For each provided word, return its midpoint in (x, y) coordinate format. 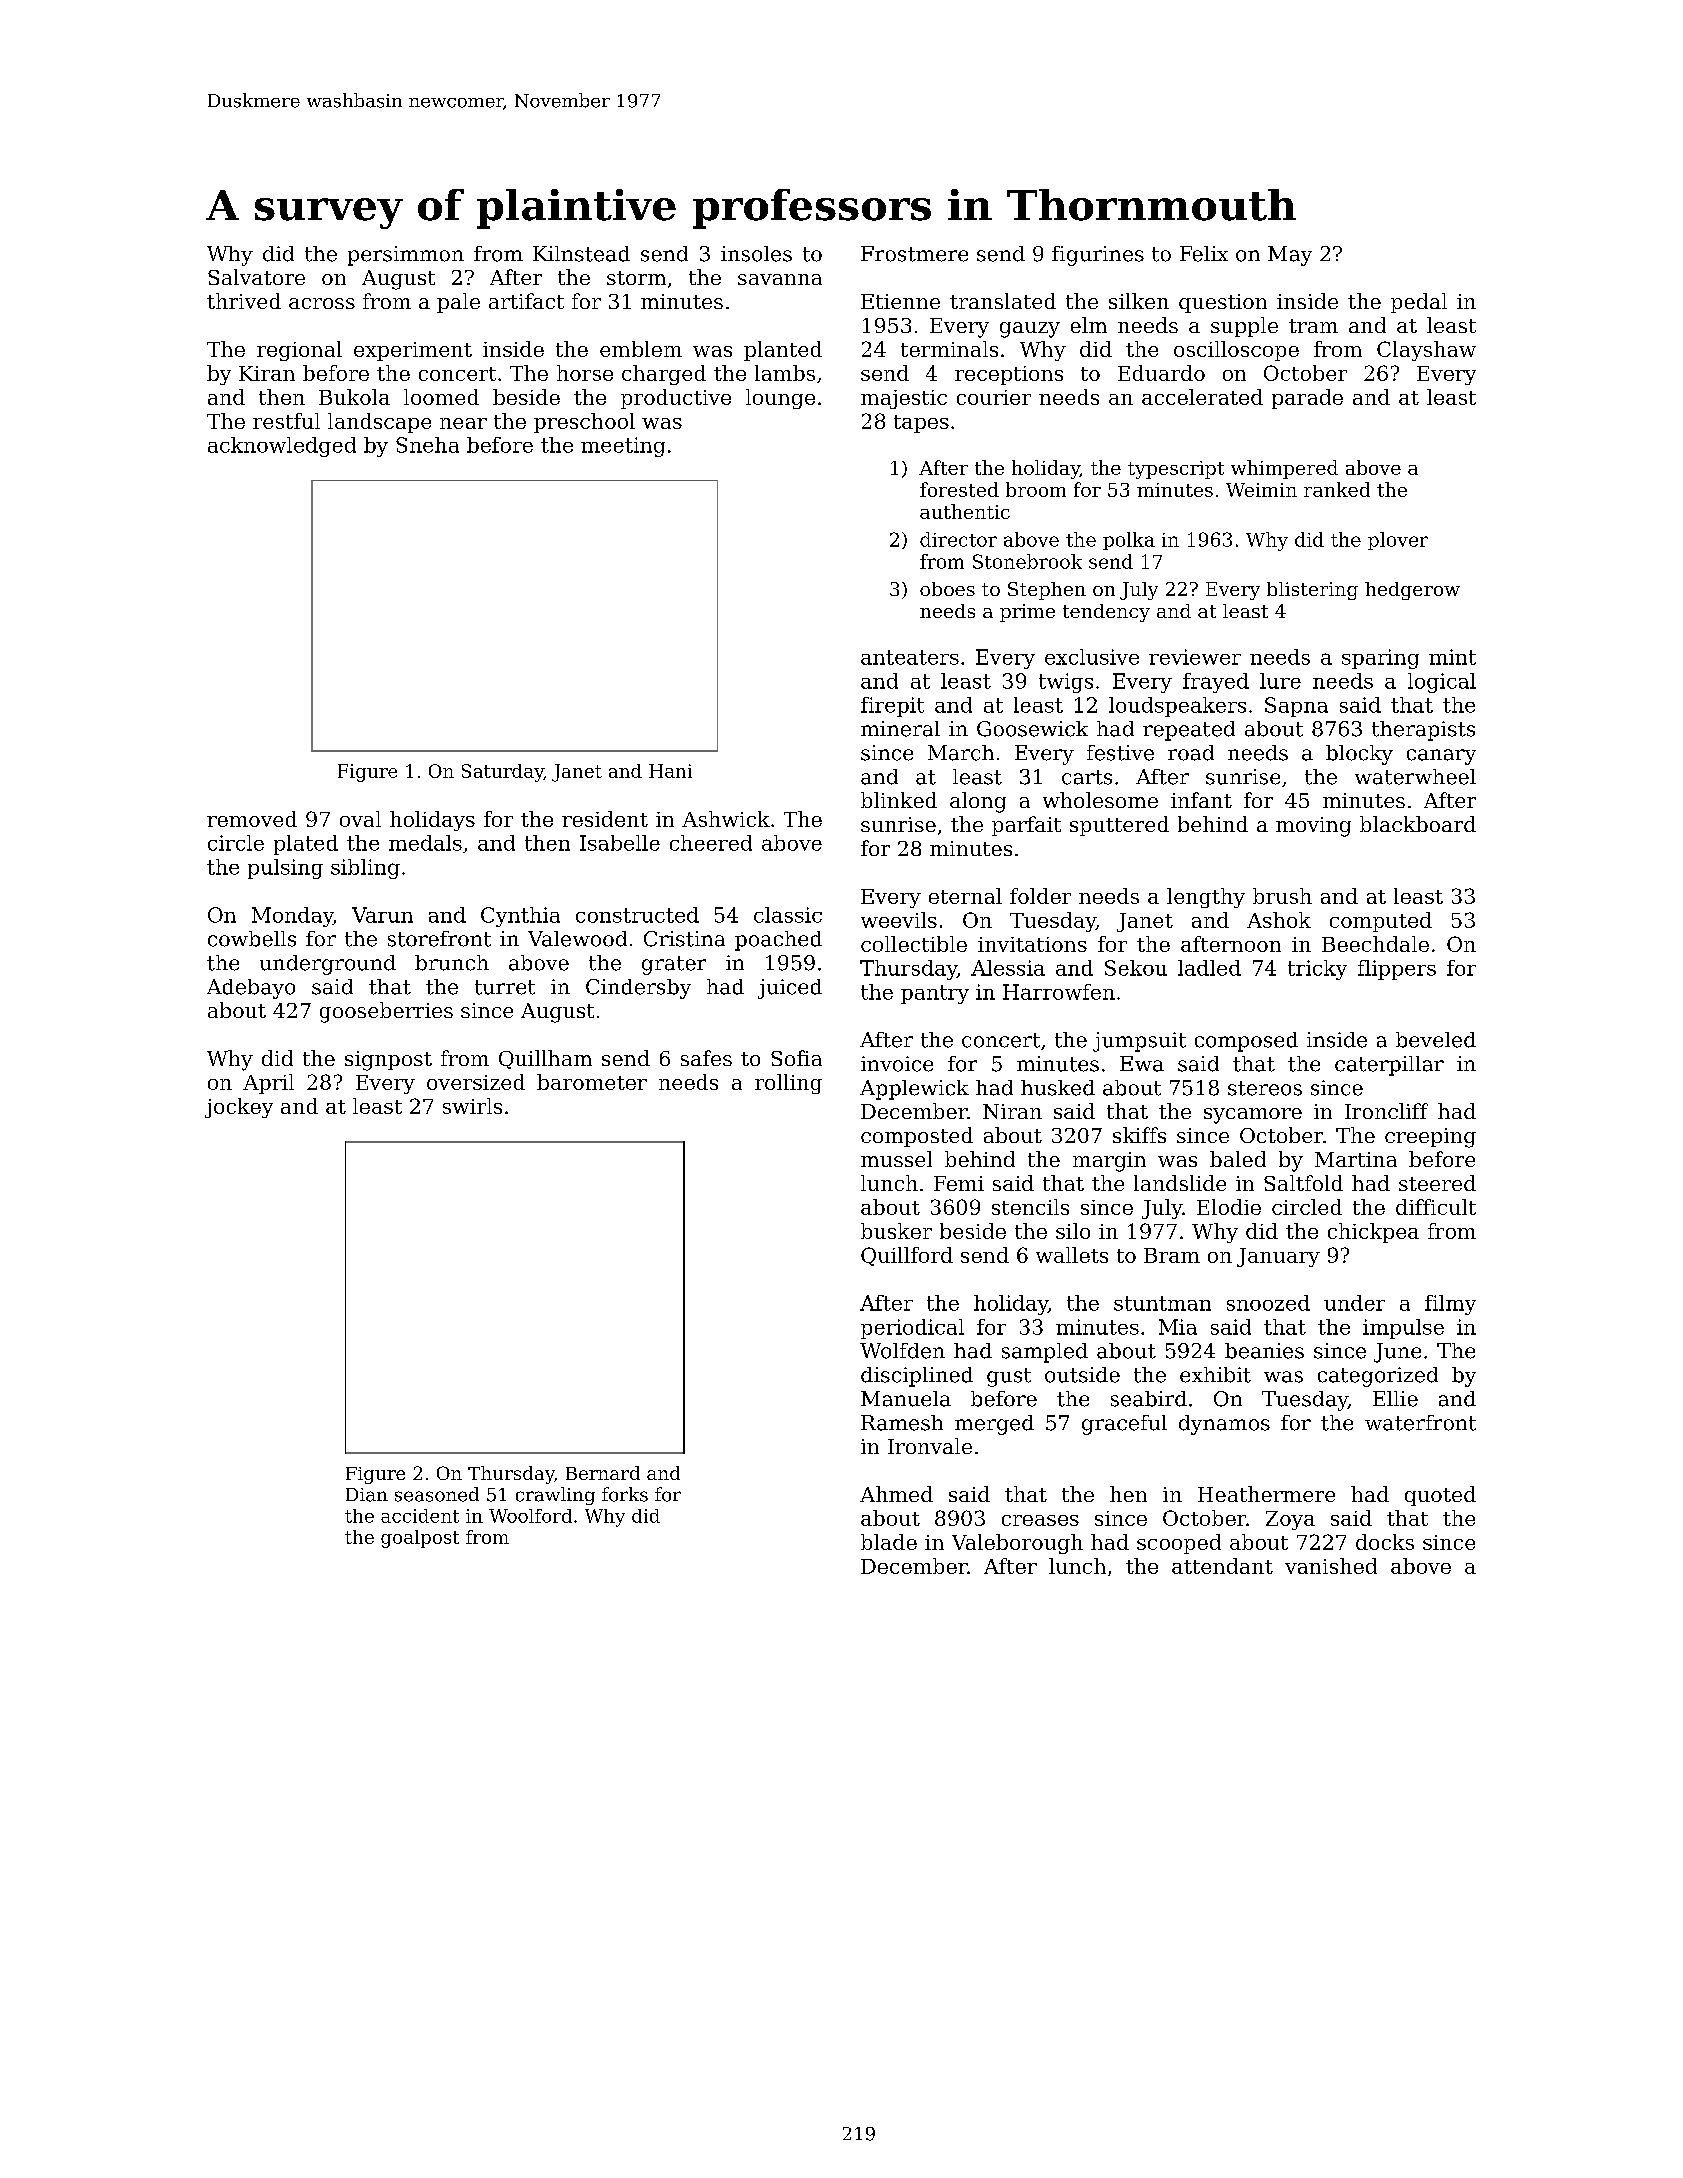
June (1397, 1353)
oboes (947, 589)
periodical (912, 1329)
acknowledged (282, 447)
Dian (367, 1495)
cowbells (252, 939)
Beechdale (1375, 944)
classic (788, 915)
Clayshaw (1426, 351)
